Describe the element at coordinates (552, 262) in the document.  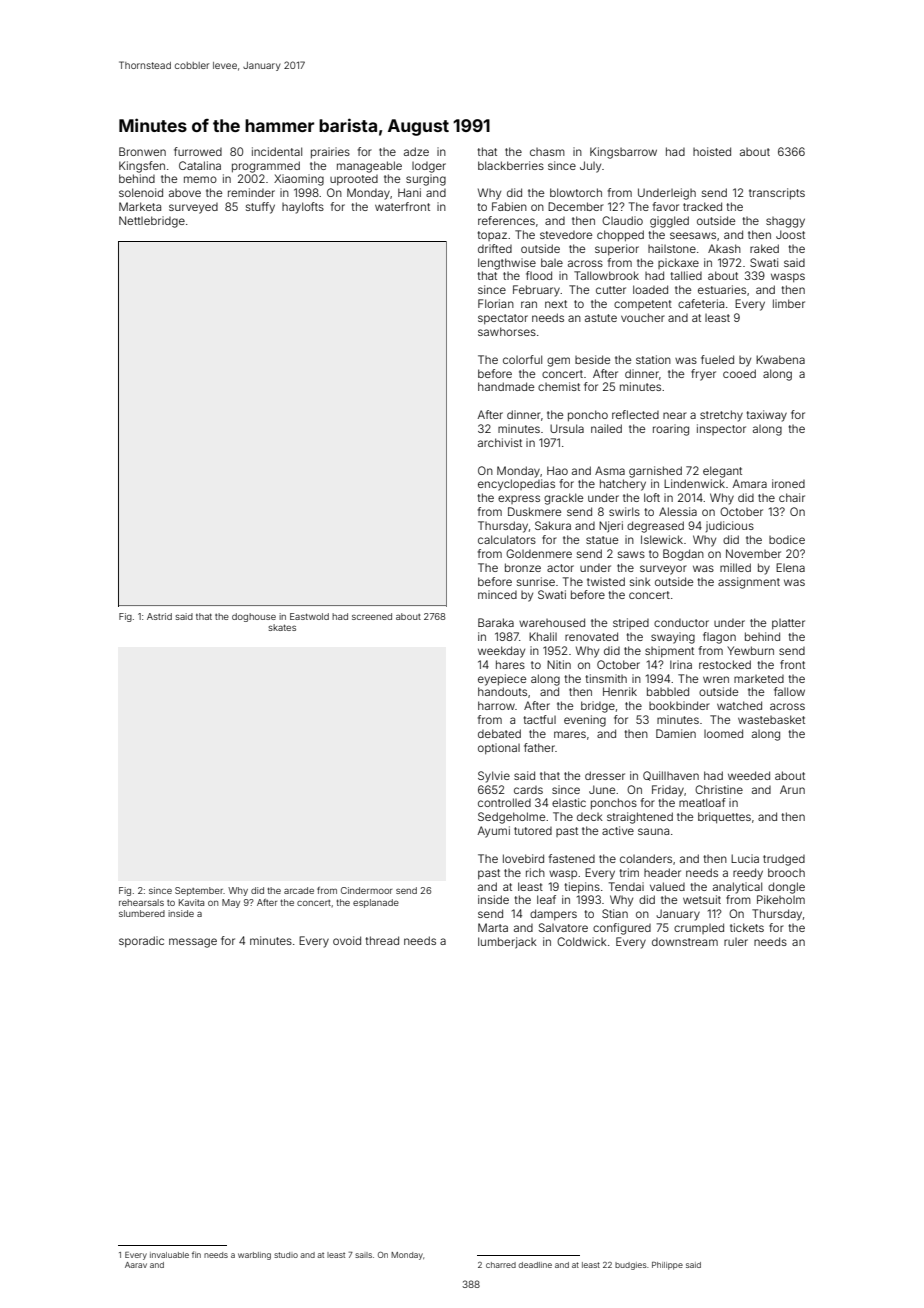
I see `bale` at that location.
